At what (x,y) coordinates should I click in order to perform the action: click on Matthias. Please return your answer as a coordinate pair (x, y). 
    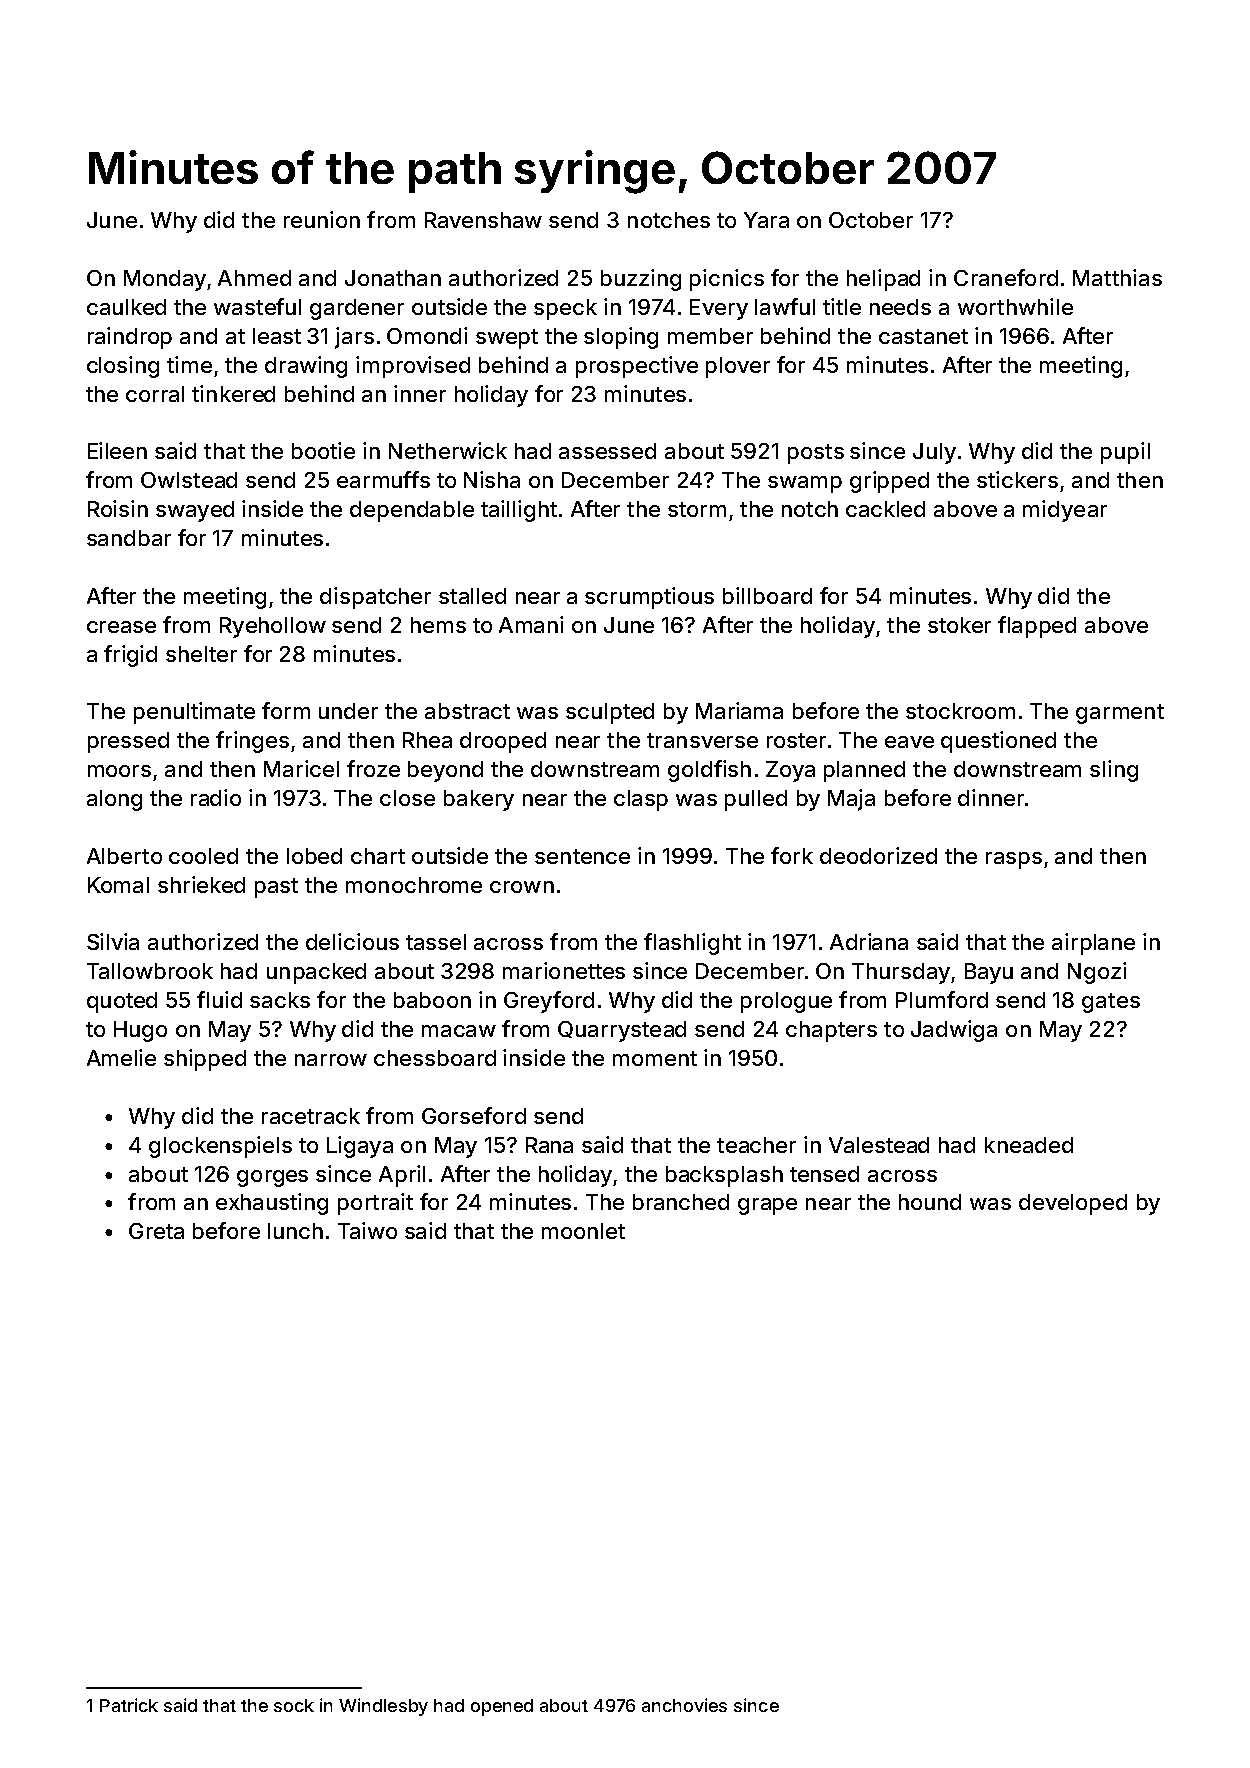
    Looking at the image, I should click on (1117, 277).
